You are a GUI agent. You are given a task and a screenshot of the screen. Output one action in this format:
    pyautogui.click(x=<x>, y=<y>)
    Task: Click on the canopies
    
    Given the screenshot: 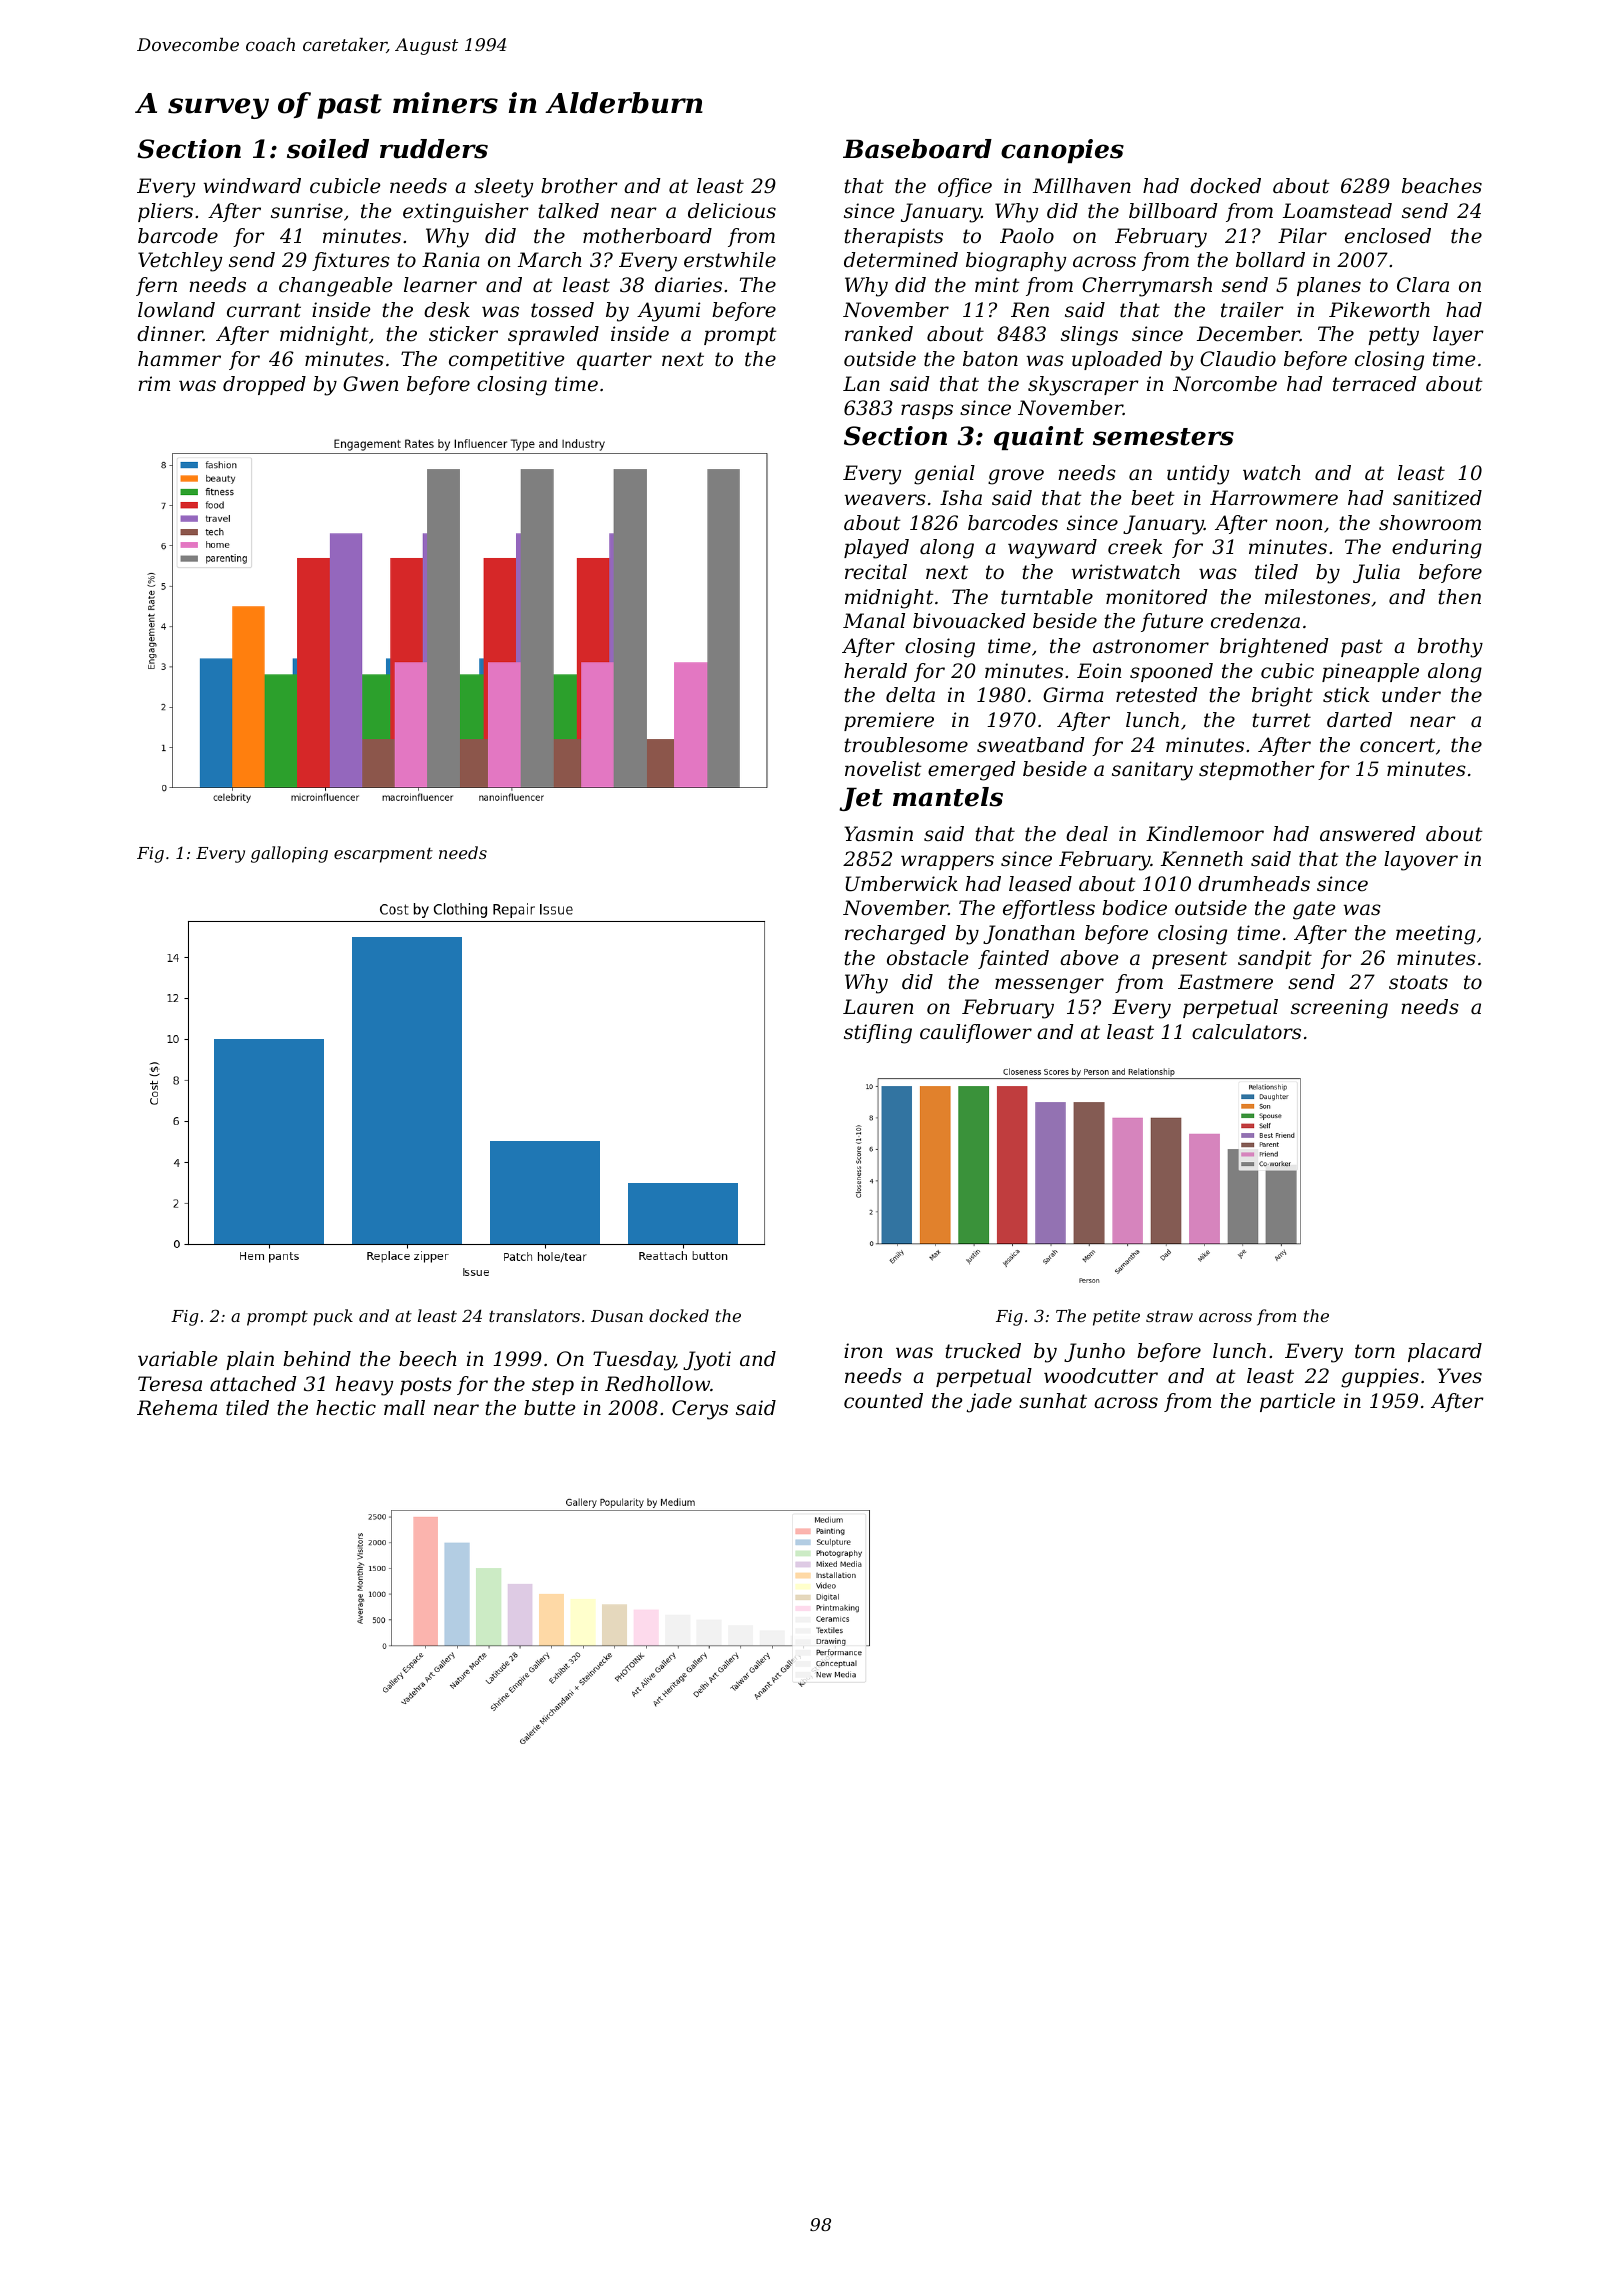 What is the action you would take?
    pyautogui.click(x=1062, y=151)
